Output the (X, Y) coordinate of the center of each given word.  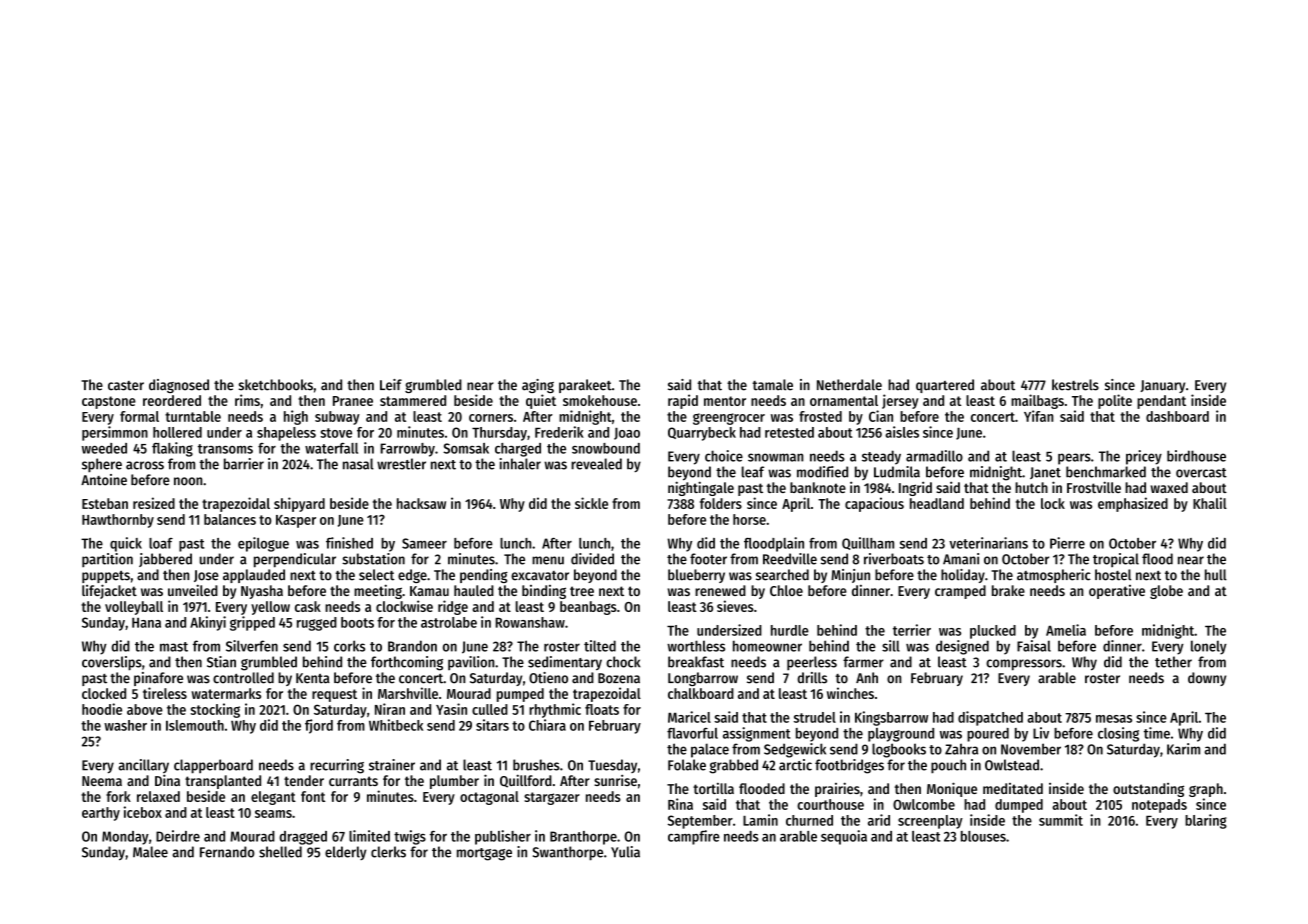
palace (710, 750)
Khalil (1210, 503)
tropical (1116, 560)
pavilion (471, 663)
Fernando (227, 852)
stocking (215, 710)
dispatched (990, 718)
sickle (591, 503)
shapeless (286, 434)
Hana (146, 623)
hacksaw (421, 503)
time (1157, 733)
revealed (596, 464)
